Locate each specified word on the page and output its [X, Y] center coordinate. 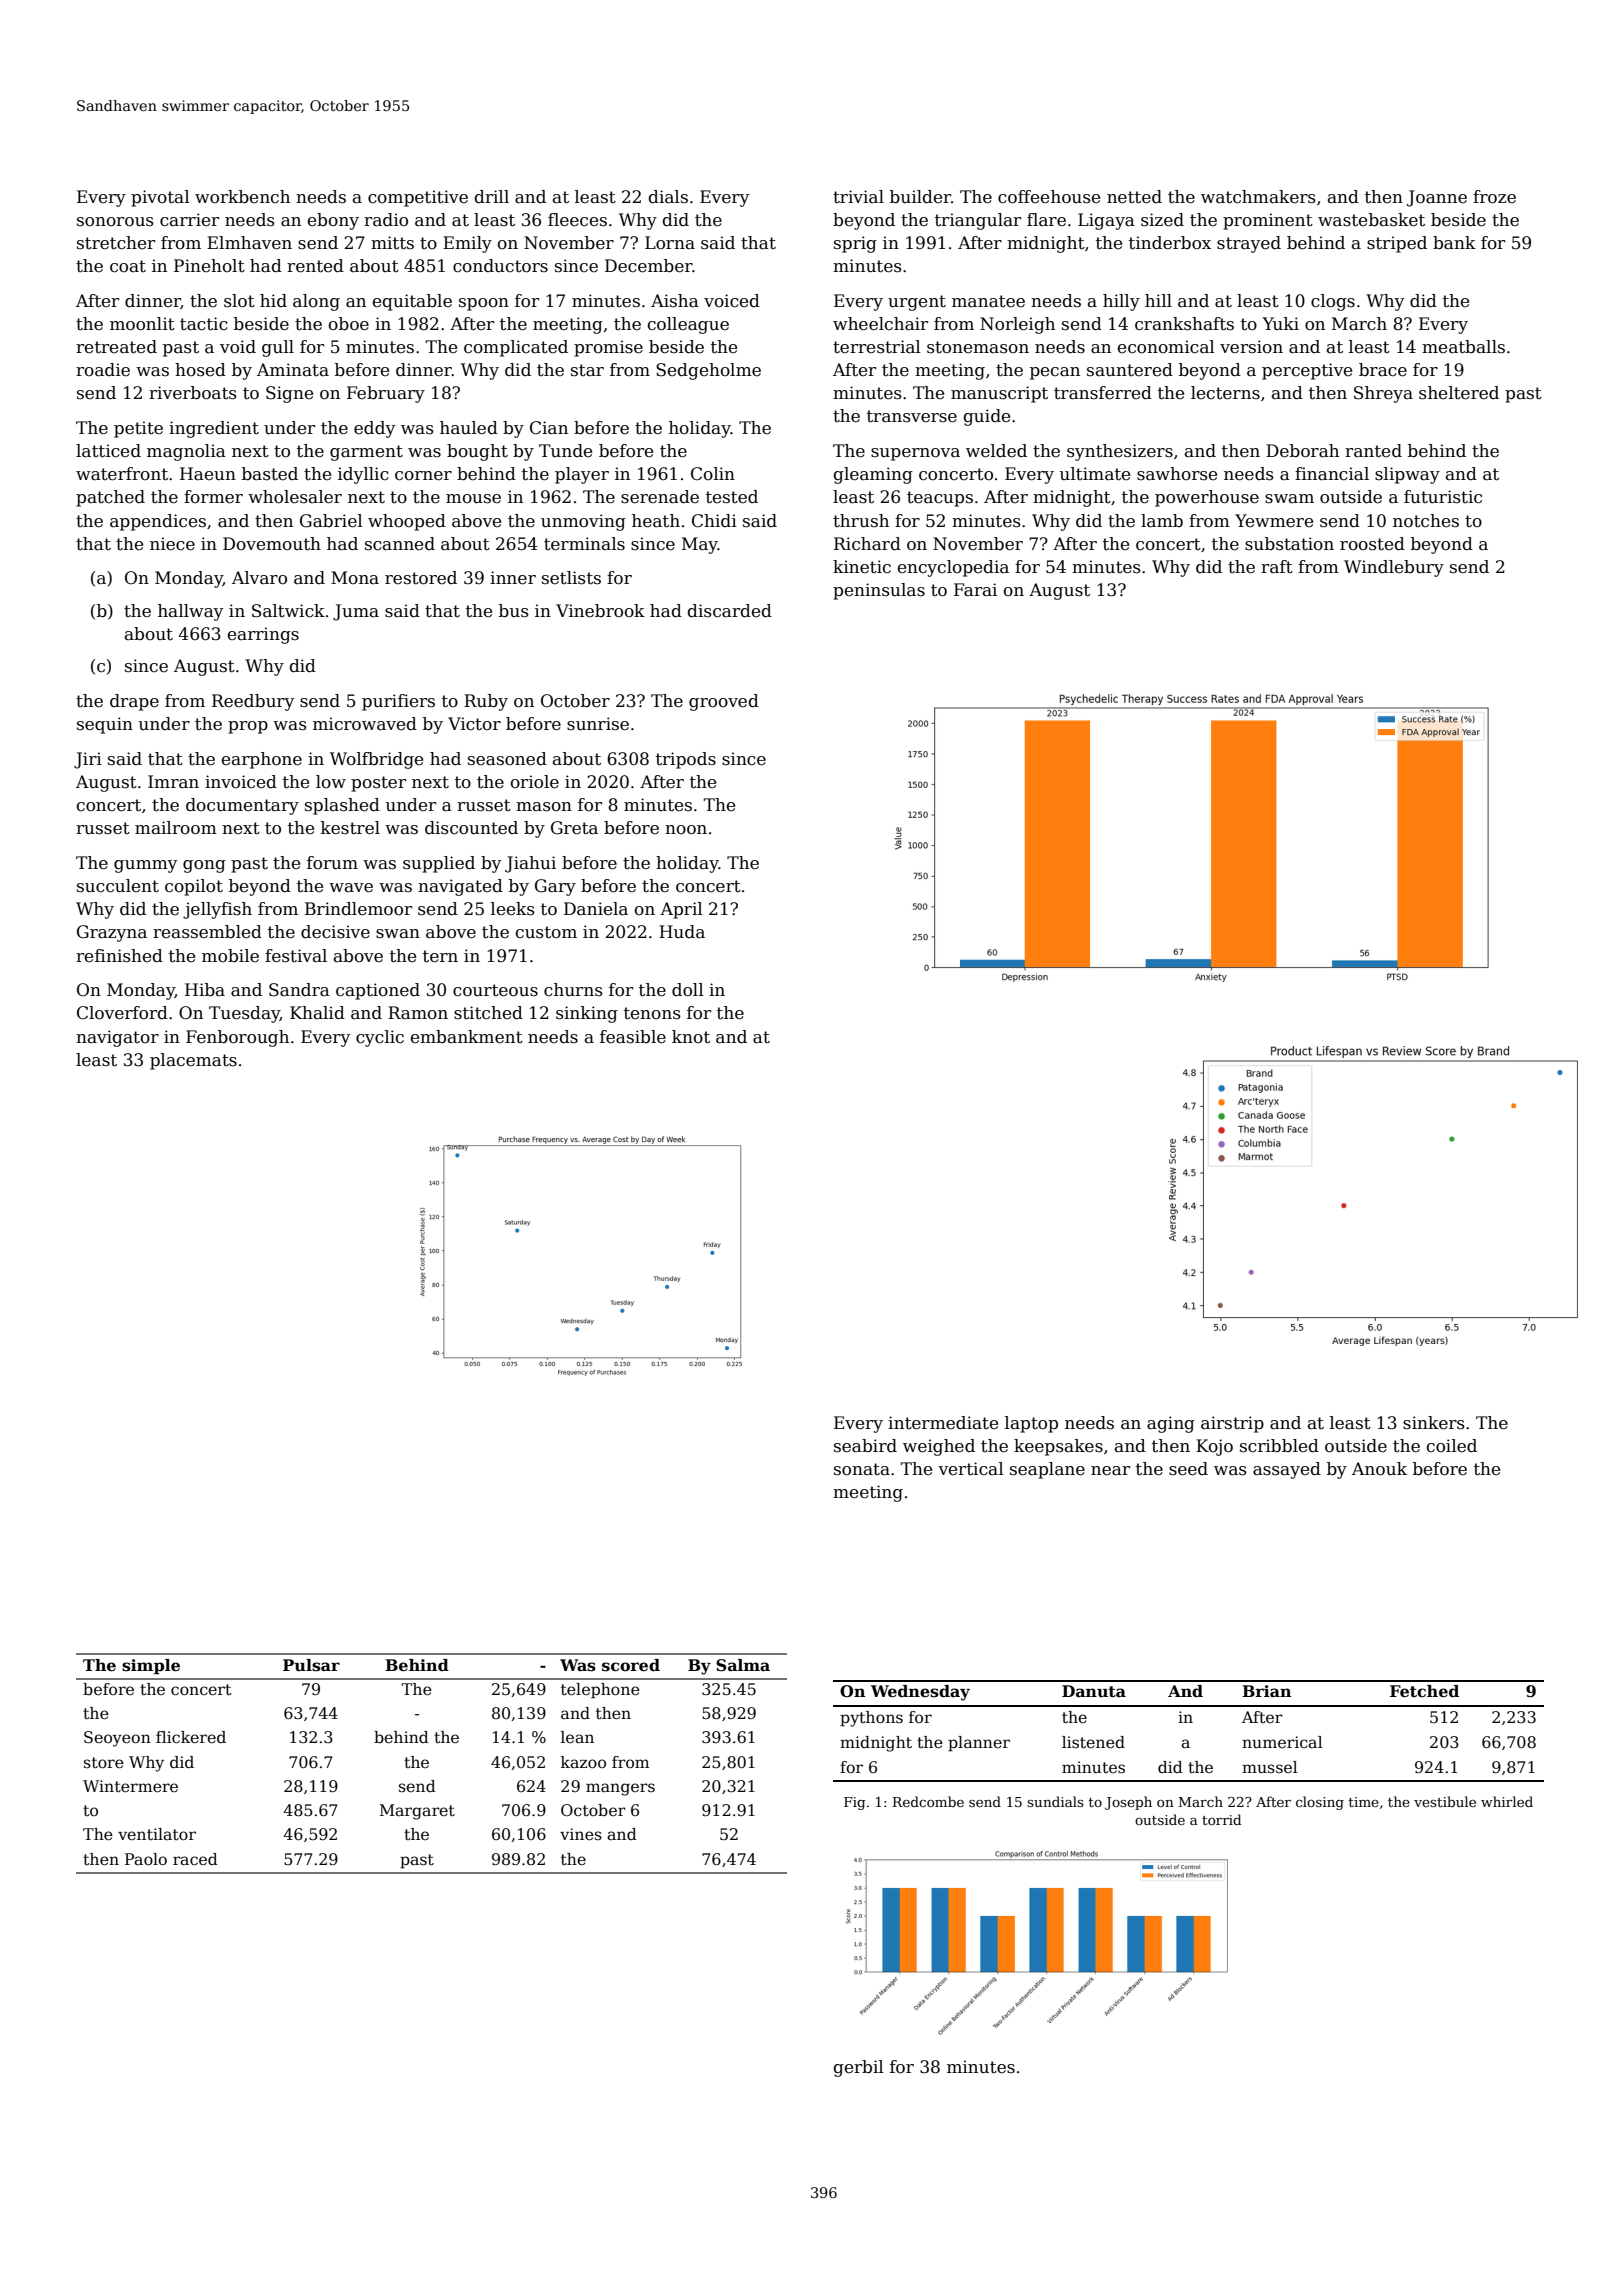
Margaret [417, 1812]
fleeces [577, 220]
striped [1397, 244]
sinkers [1434, 1423]
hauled [469, 428]
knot [691, 1037]
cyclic [380, 1038]
